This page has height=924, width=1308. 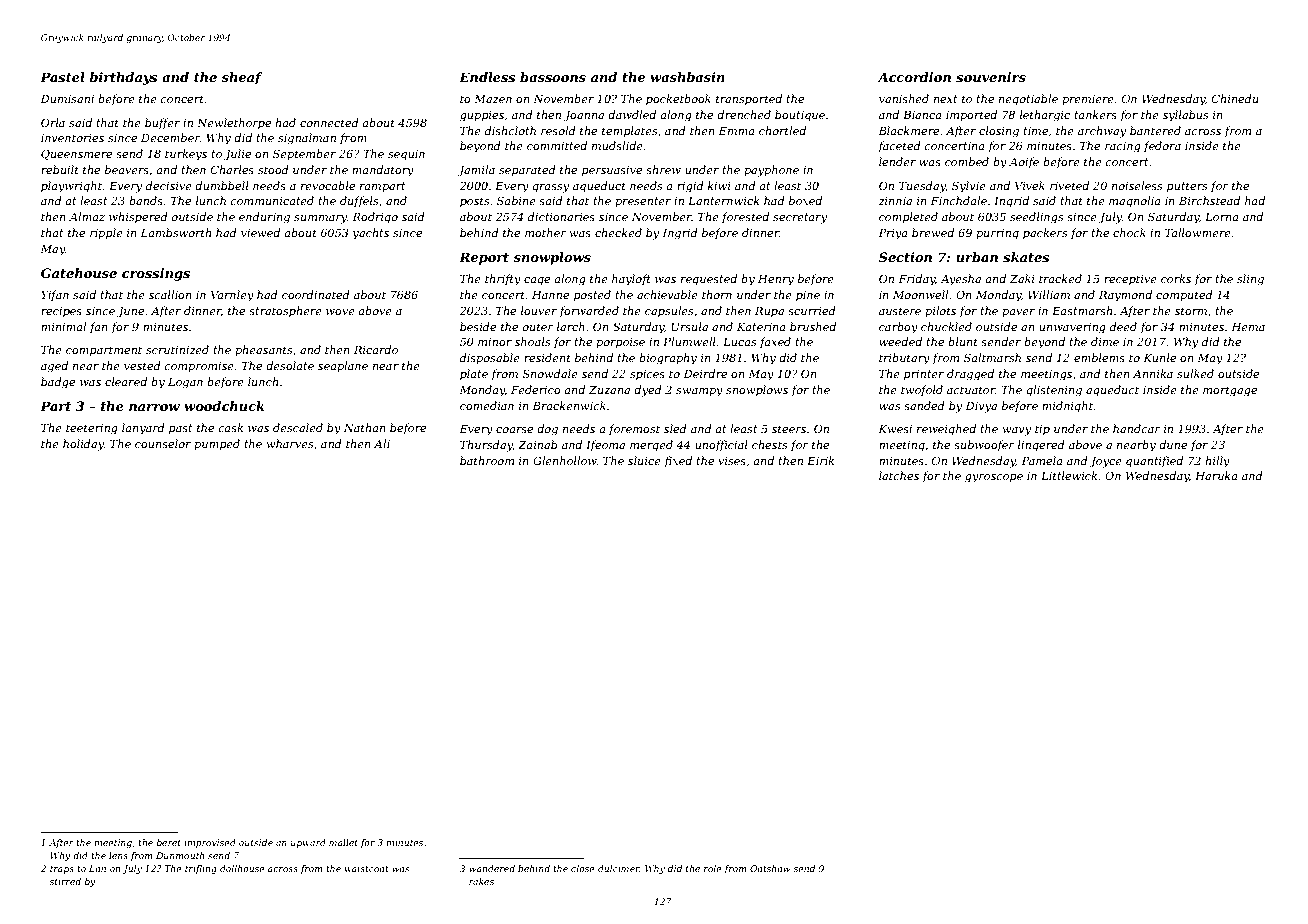 What do you see at coordinates (612, 171) in the page?
I see `persuasive` at bounding box center [612, 171].
